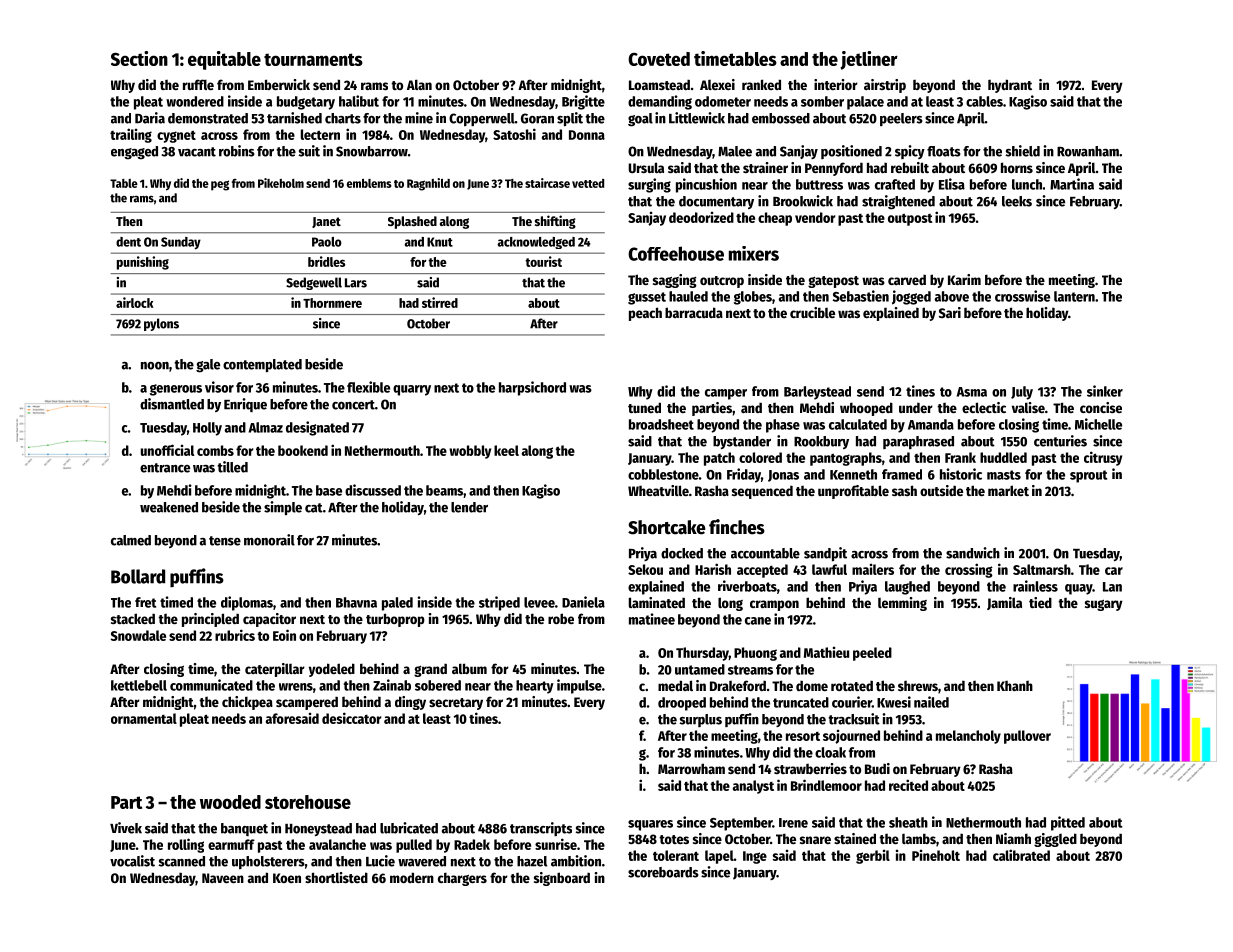  I want to click on upholsterers, so click(268, 862).
